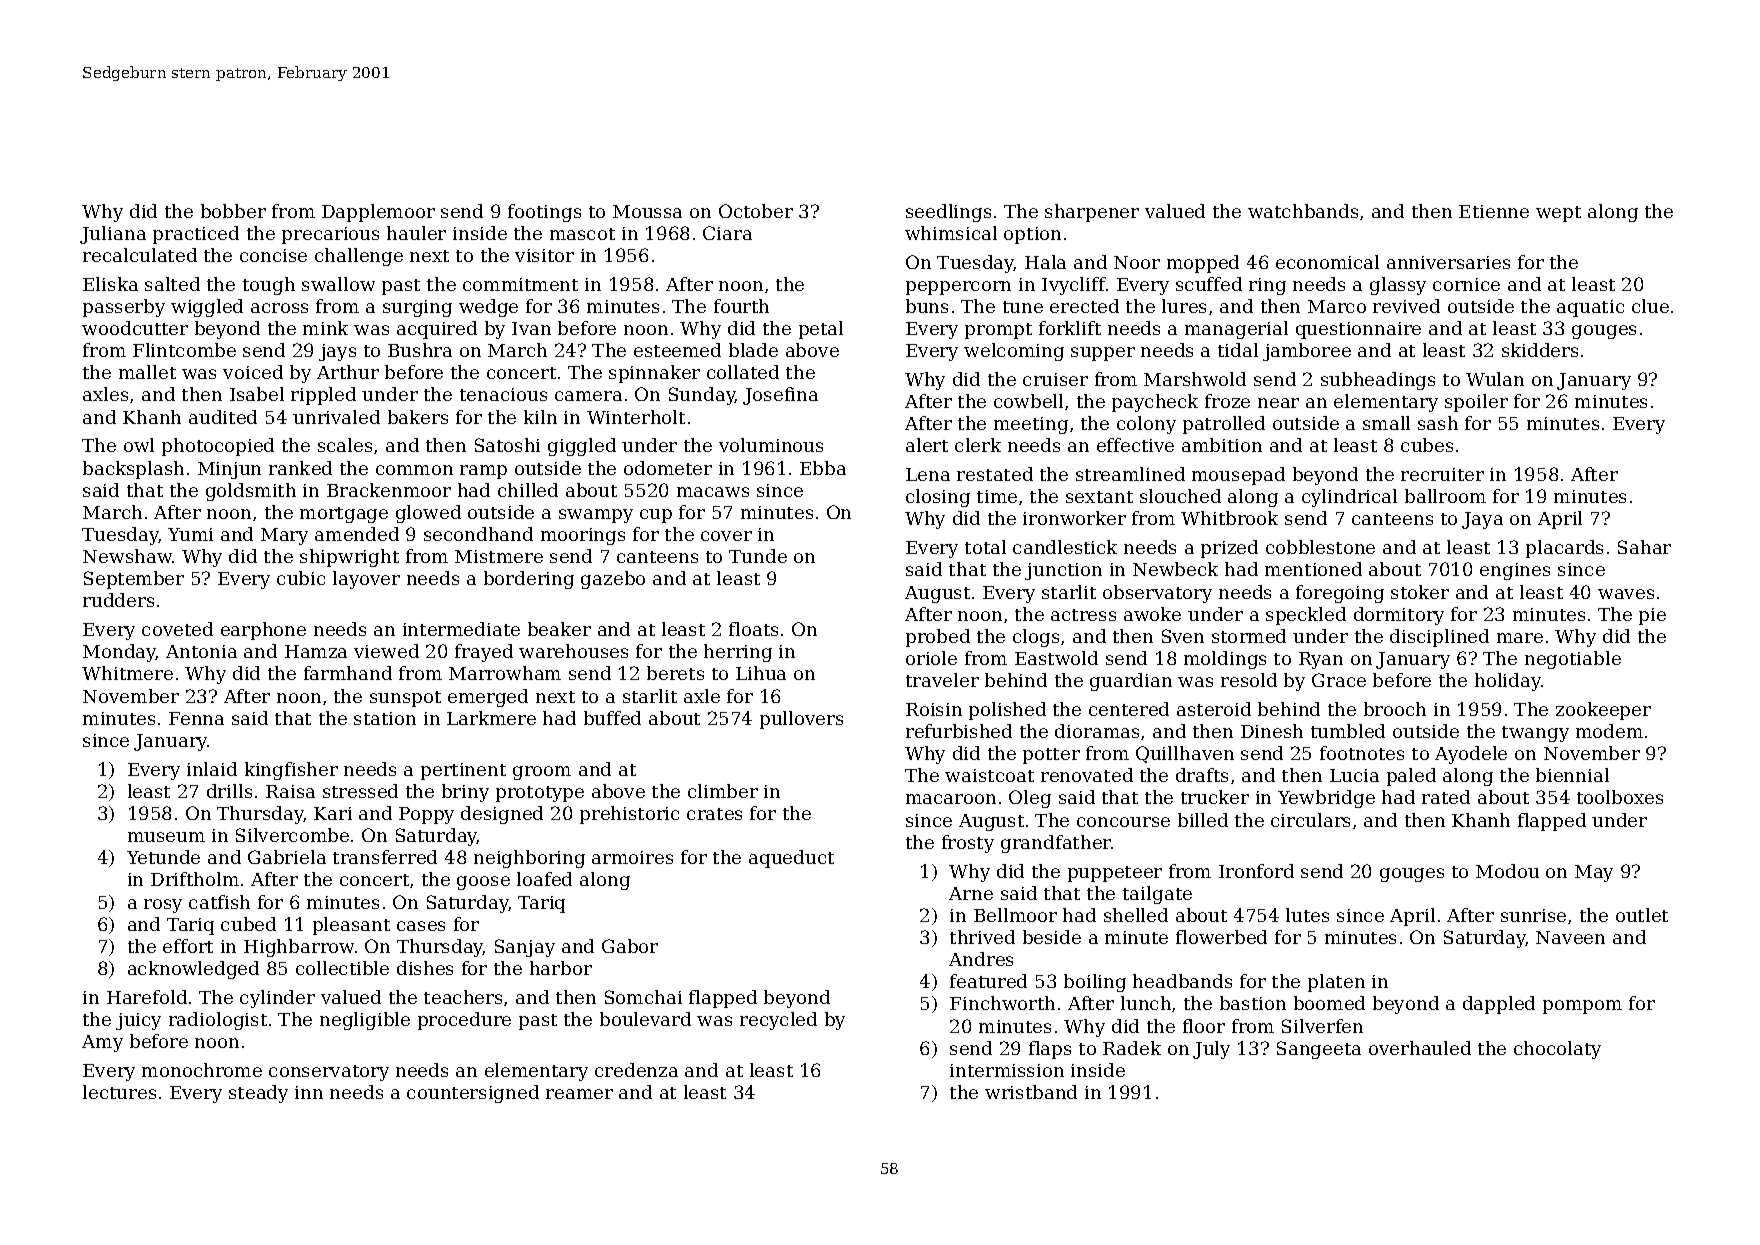 This screenshot has width=1760, height=1245. Describe the element at coordinates (1249, 636) in the screenshot. I see `stormed` at that location.
